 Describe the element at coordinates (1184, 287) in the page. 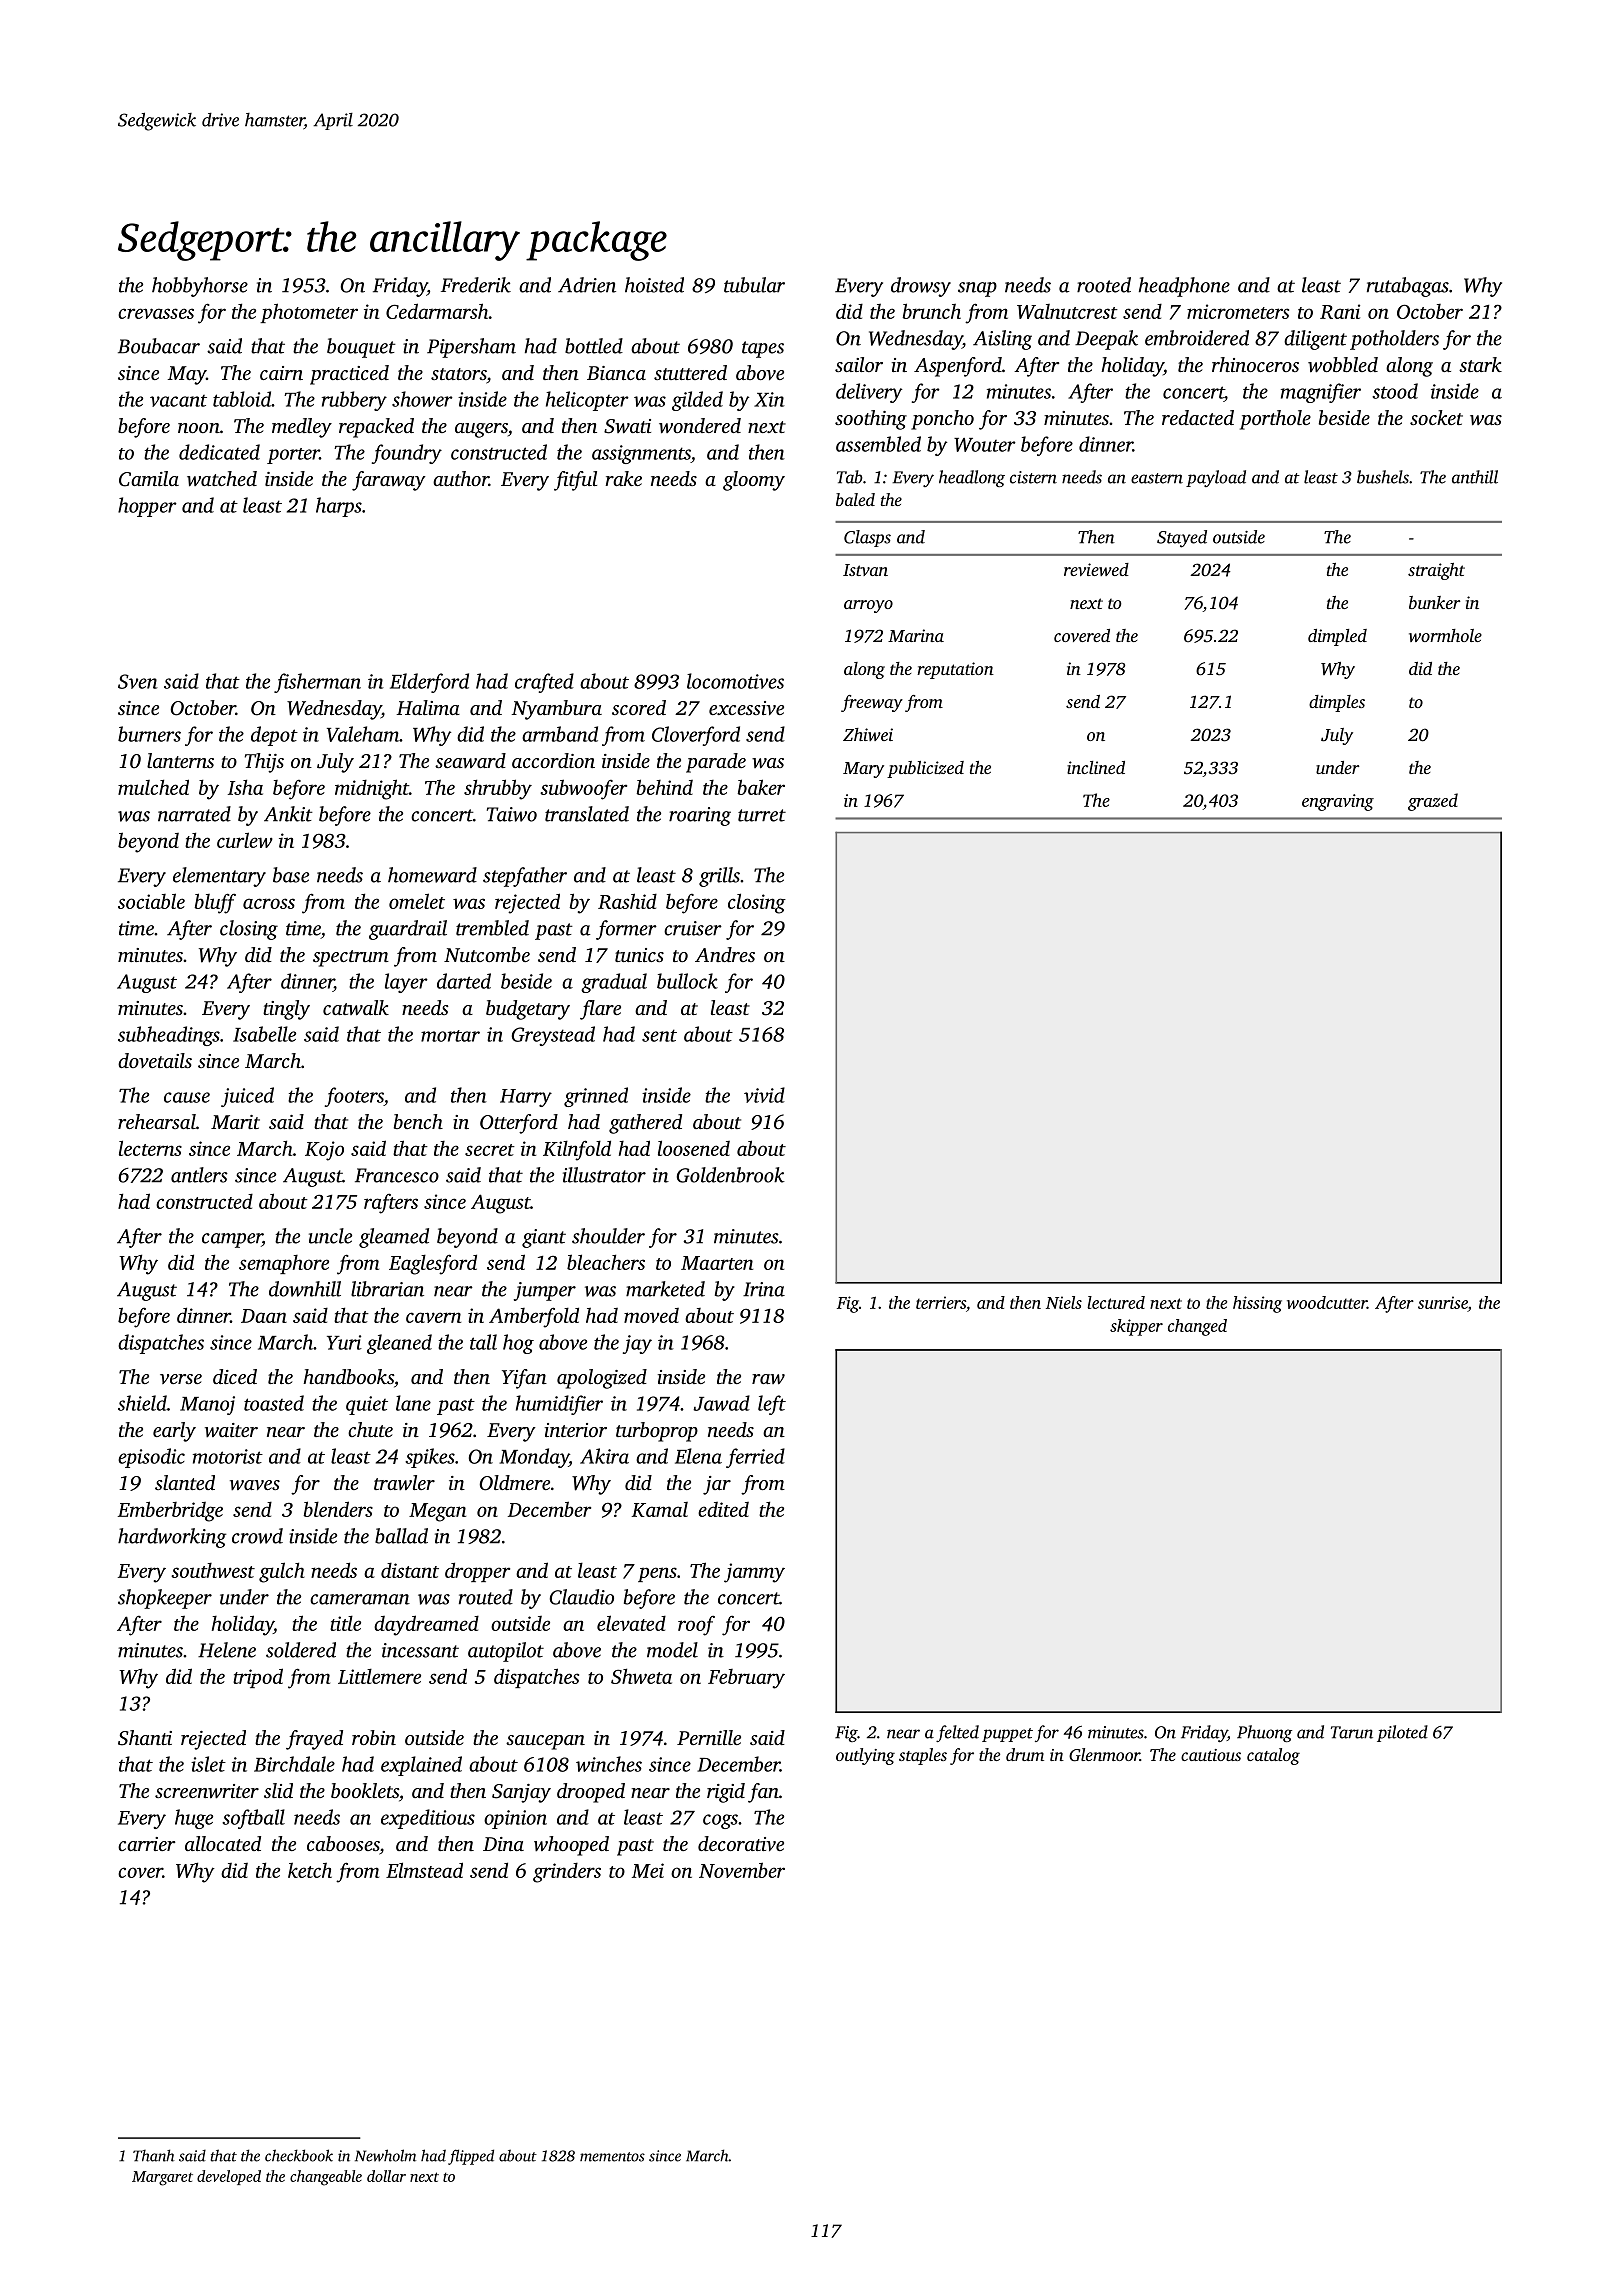

I see `headphone` at that location.
